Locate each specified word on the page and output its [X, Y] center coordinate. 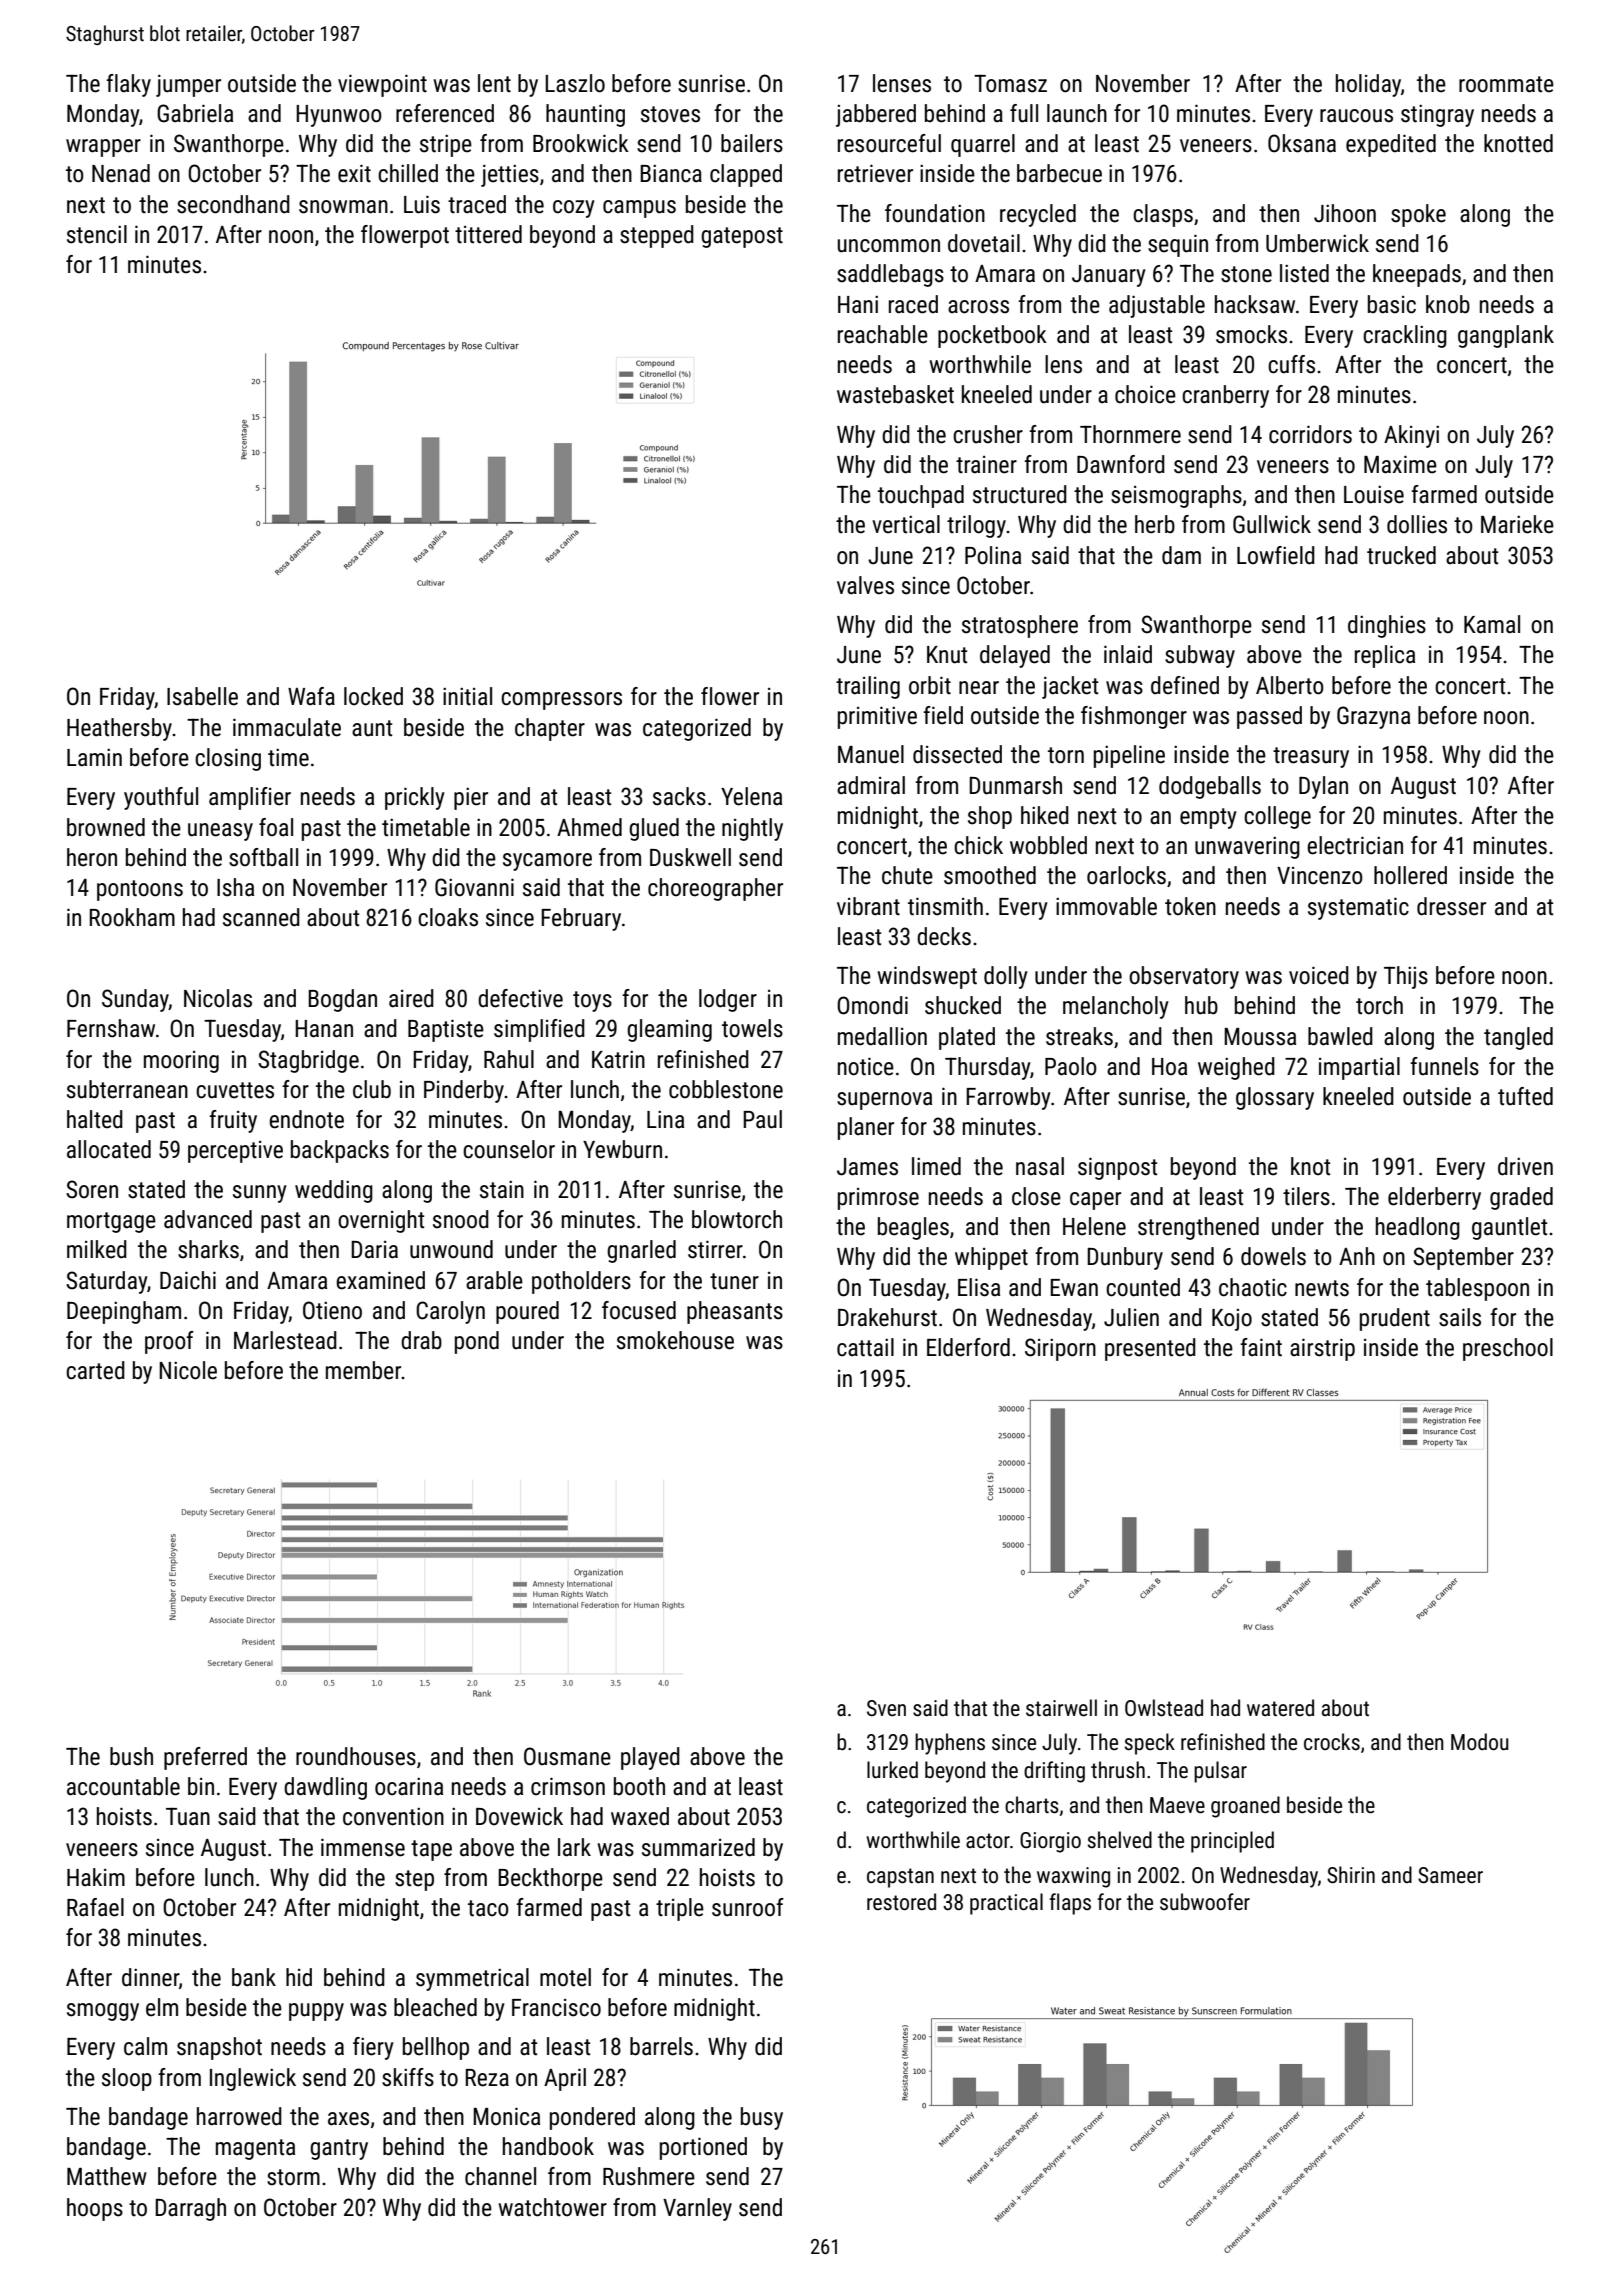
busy [762, 2118]
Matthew [107, 2176]
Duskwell [690, 857]
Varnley [697, 2209]
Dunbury [1125, 1258]
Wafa [311, 696]
